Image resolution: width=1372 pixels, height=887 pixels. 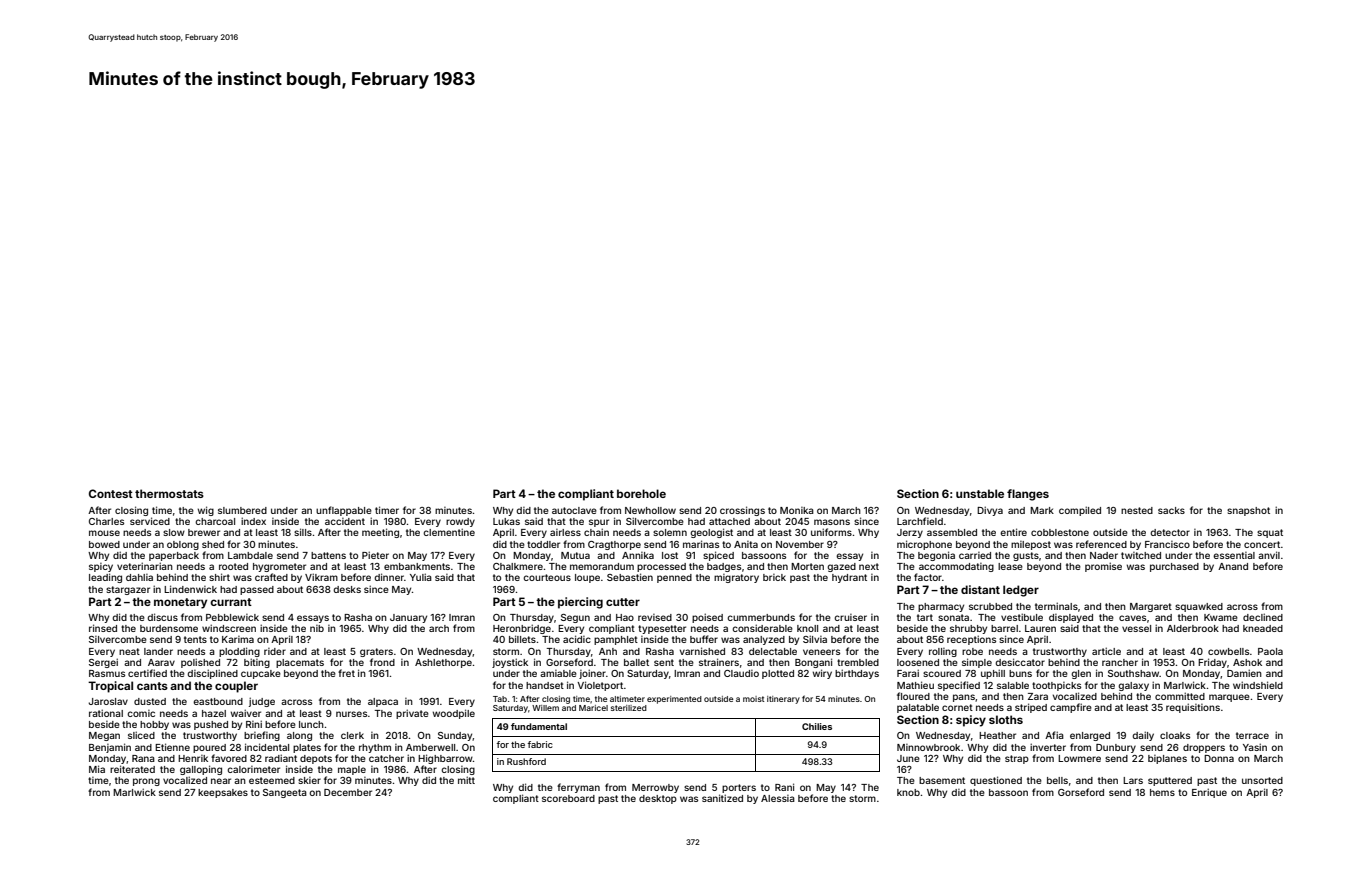 What do you see at coordinates (630, 577) in the document?
I see `Sebastien` at bounding box center [630, 577].
